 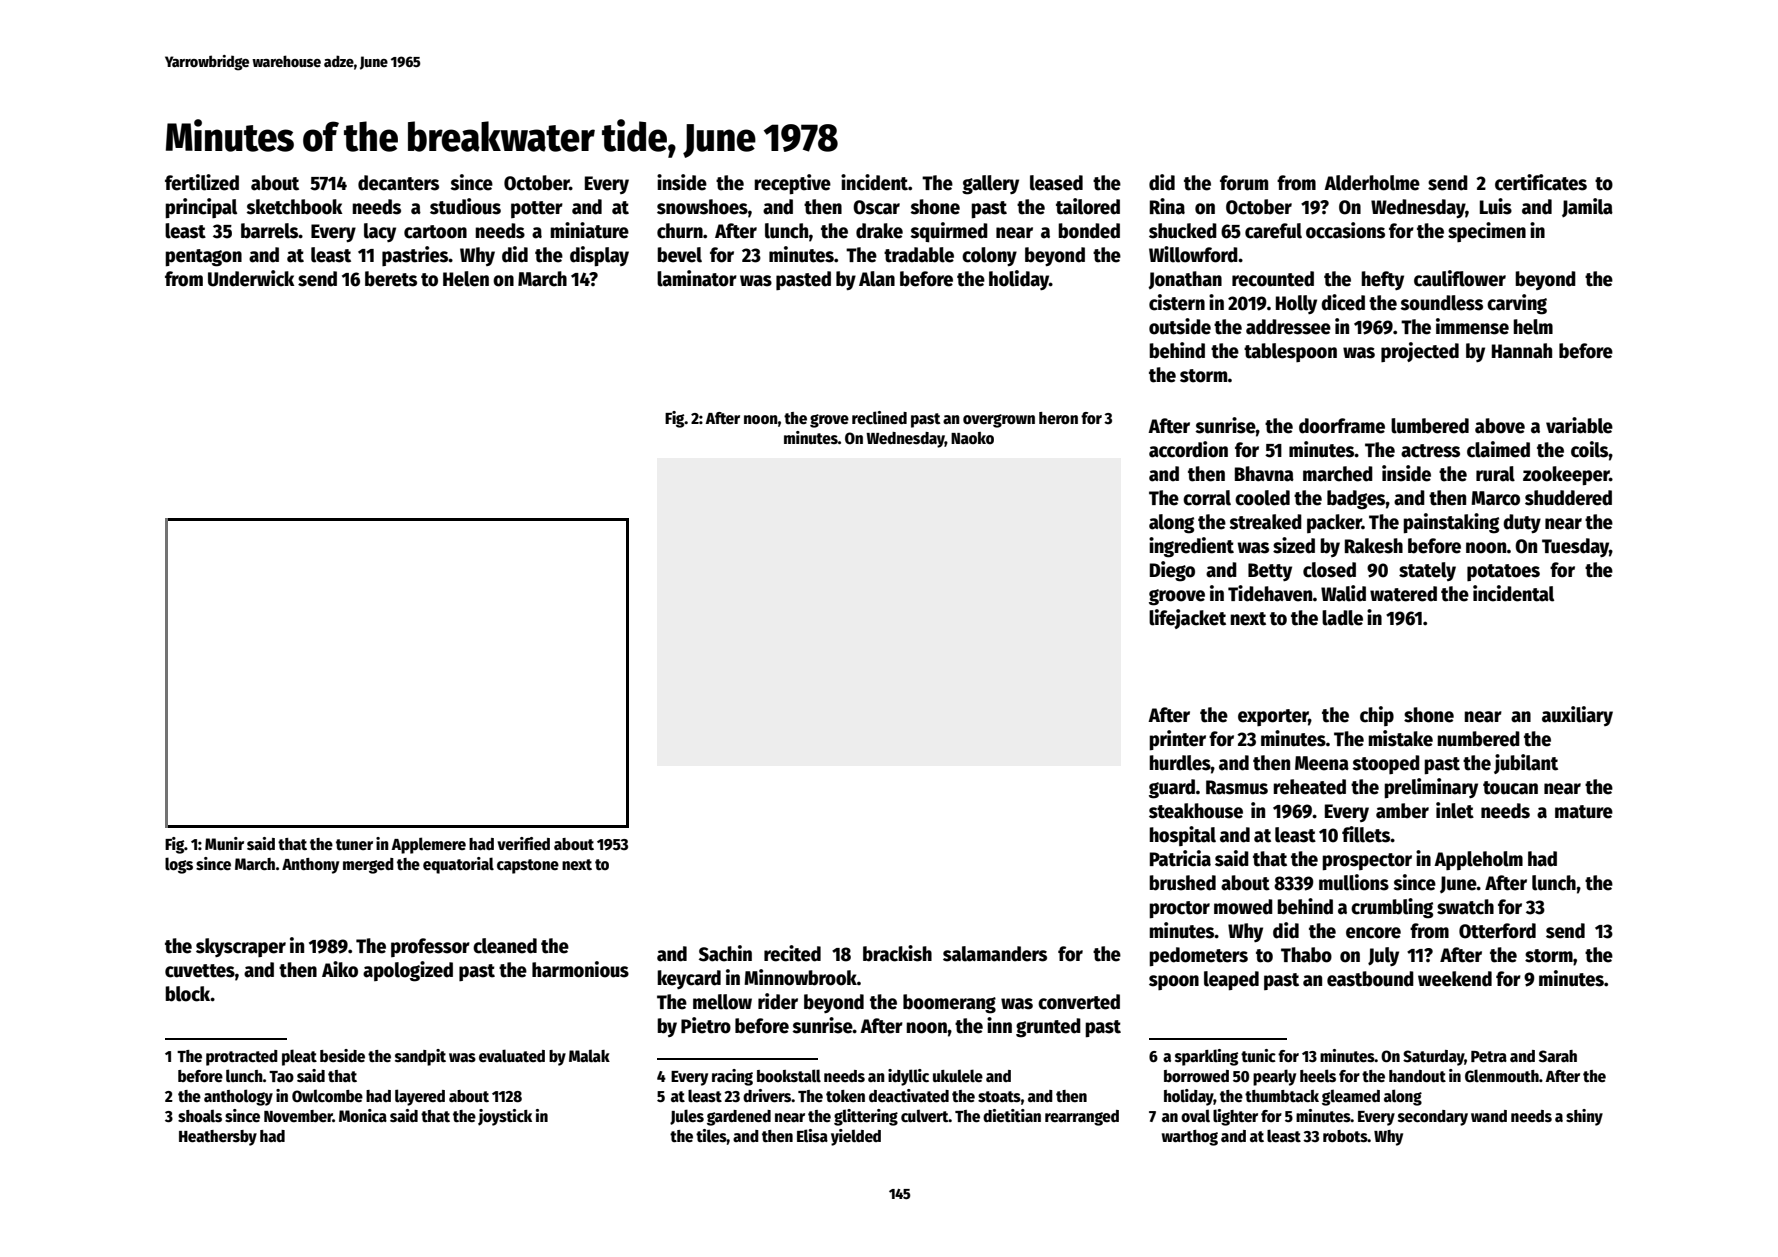 What do you see at coordinates (1182, 836) in the screenshot?
I see `hospital` at bounding box center [1182, 836].
